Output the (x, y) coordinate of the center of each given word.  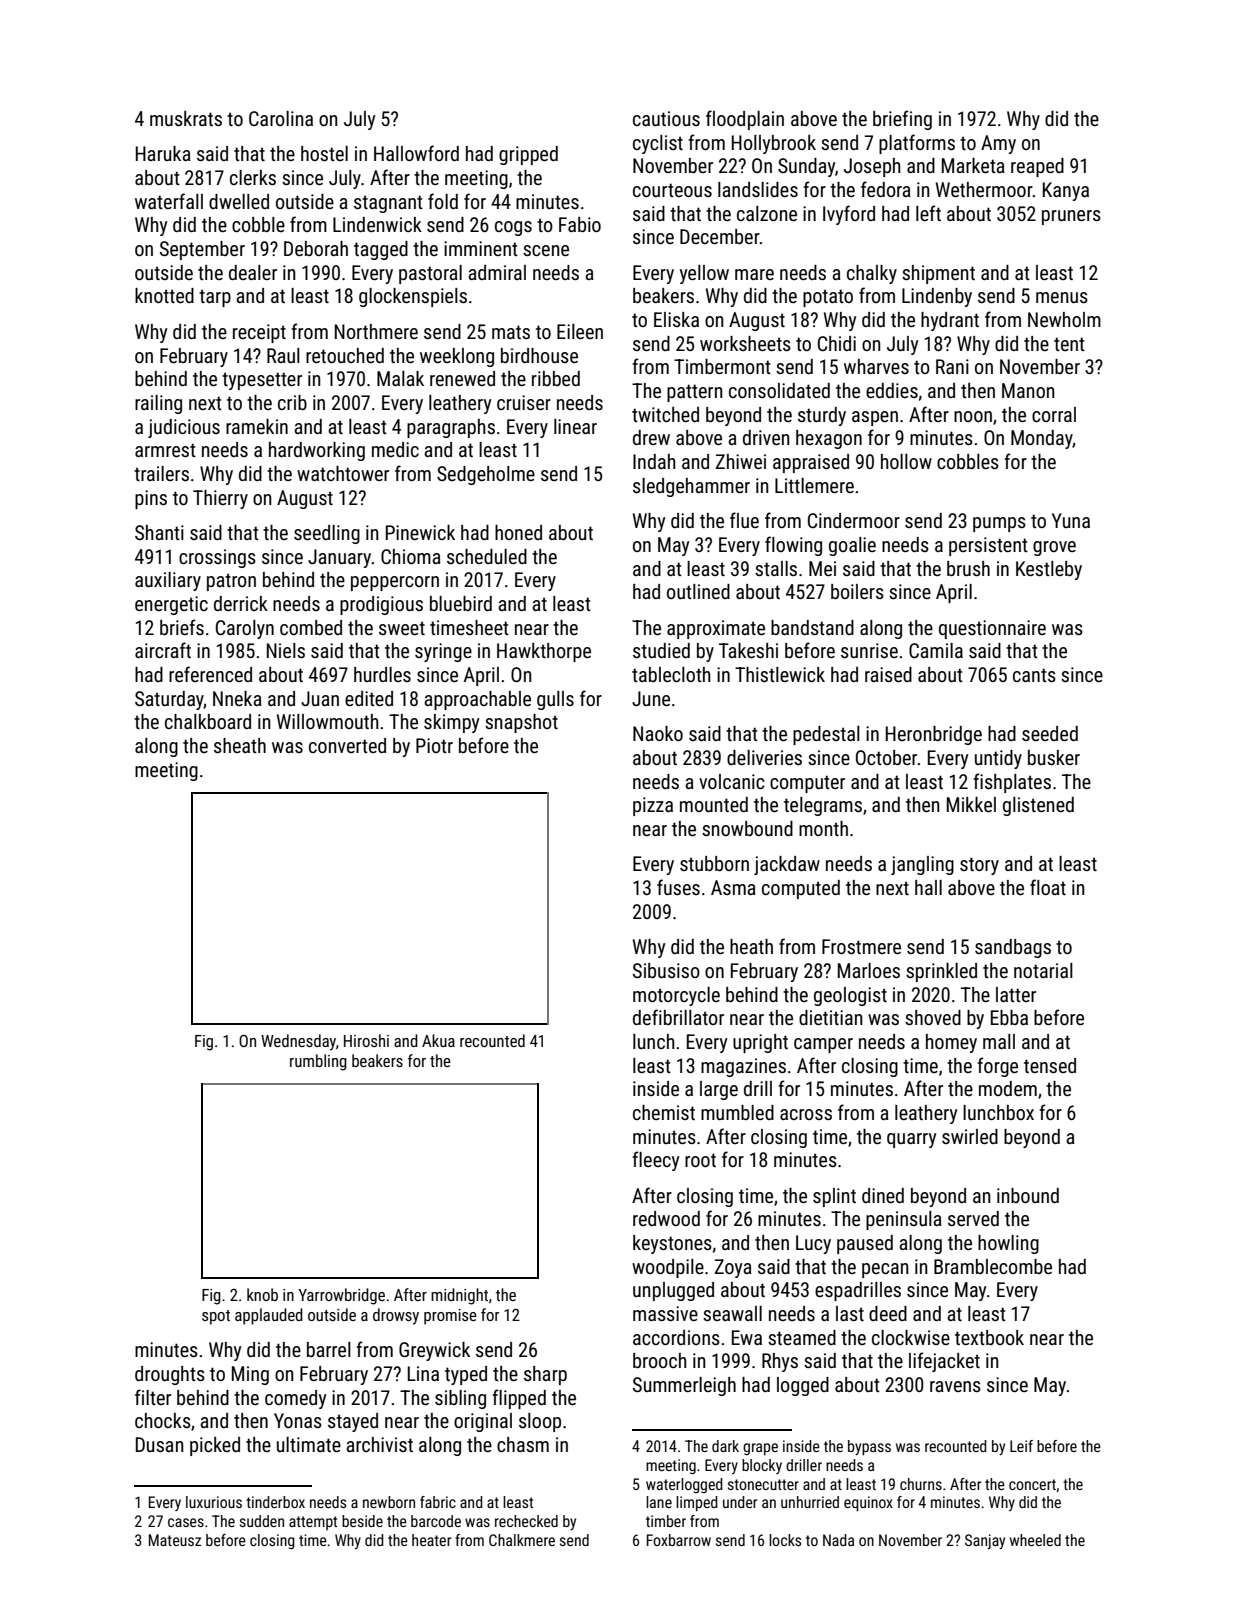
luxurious (214, 1502)
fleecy (655, 1161)
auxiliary (168, 581)
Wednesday (298, 1042)
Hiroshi (366, 1040)
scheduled (487, 556)
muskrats (186, 118)
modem (1008, 1088)
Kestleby (1049, 570)
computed (801, 889)
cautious (666, 118)
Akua (438, 1040)
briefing (902, 120)
